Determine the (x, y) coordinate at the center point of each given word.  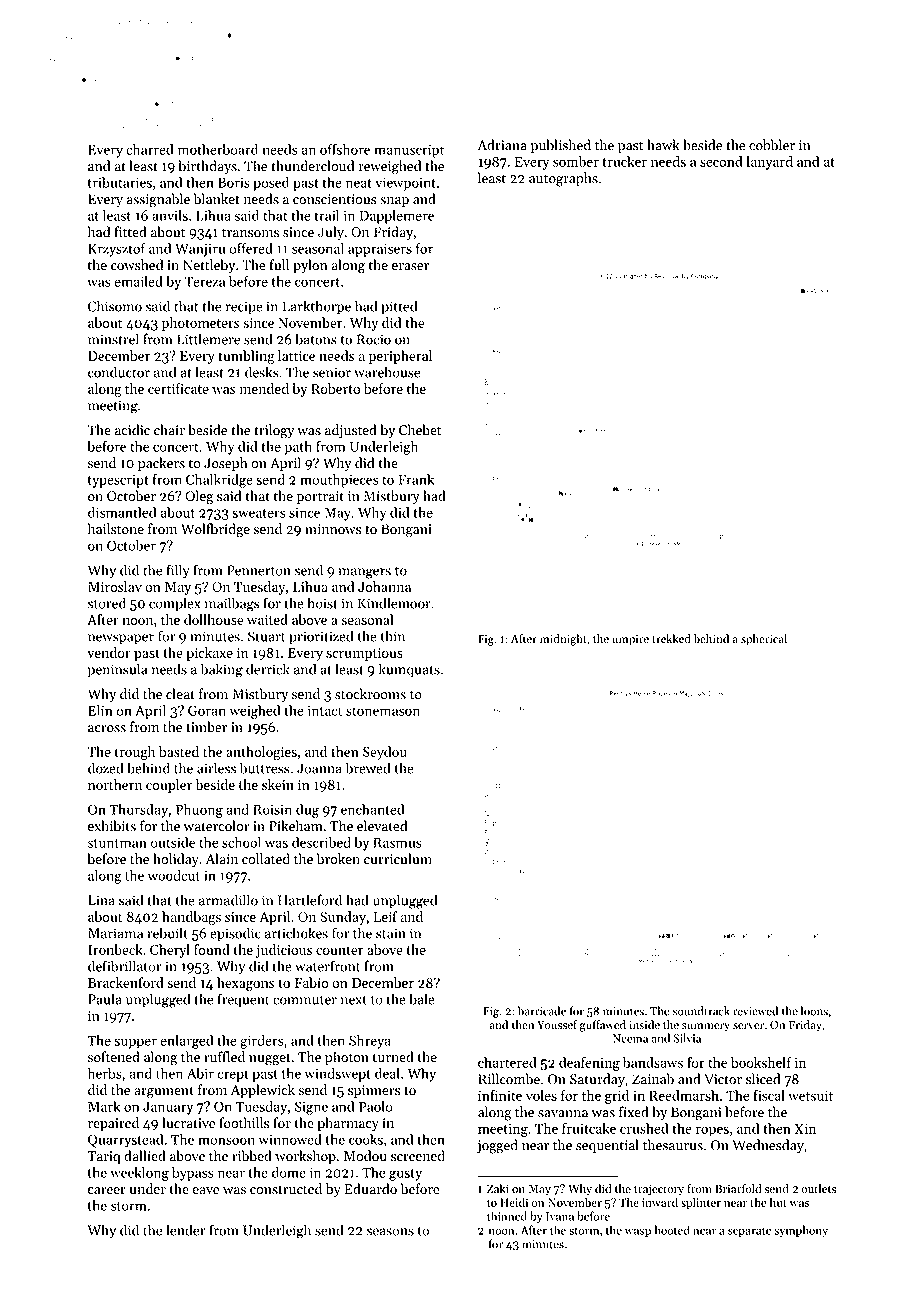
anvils (170, 215)
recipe (244, 308)
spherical (764, 640)
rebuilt (167, 933)
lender (185, 1230)
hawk (663, 145)
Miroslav (115, 586)
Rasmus (397, 842)
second (721, 161)
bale (422, 999)
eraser (410, 267)
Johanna (384, 586)
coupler (169, 786)
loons (814, 1011)
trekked (671, 639)
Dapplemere (397, 217)
